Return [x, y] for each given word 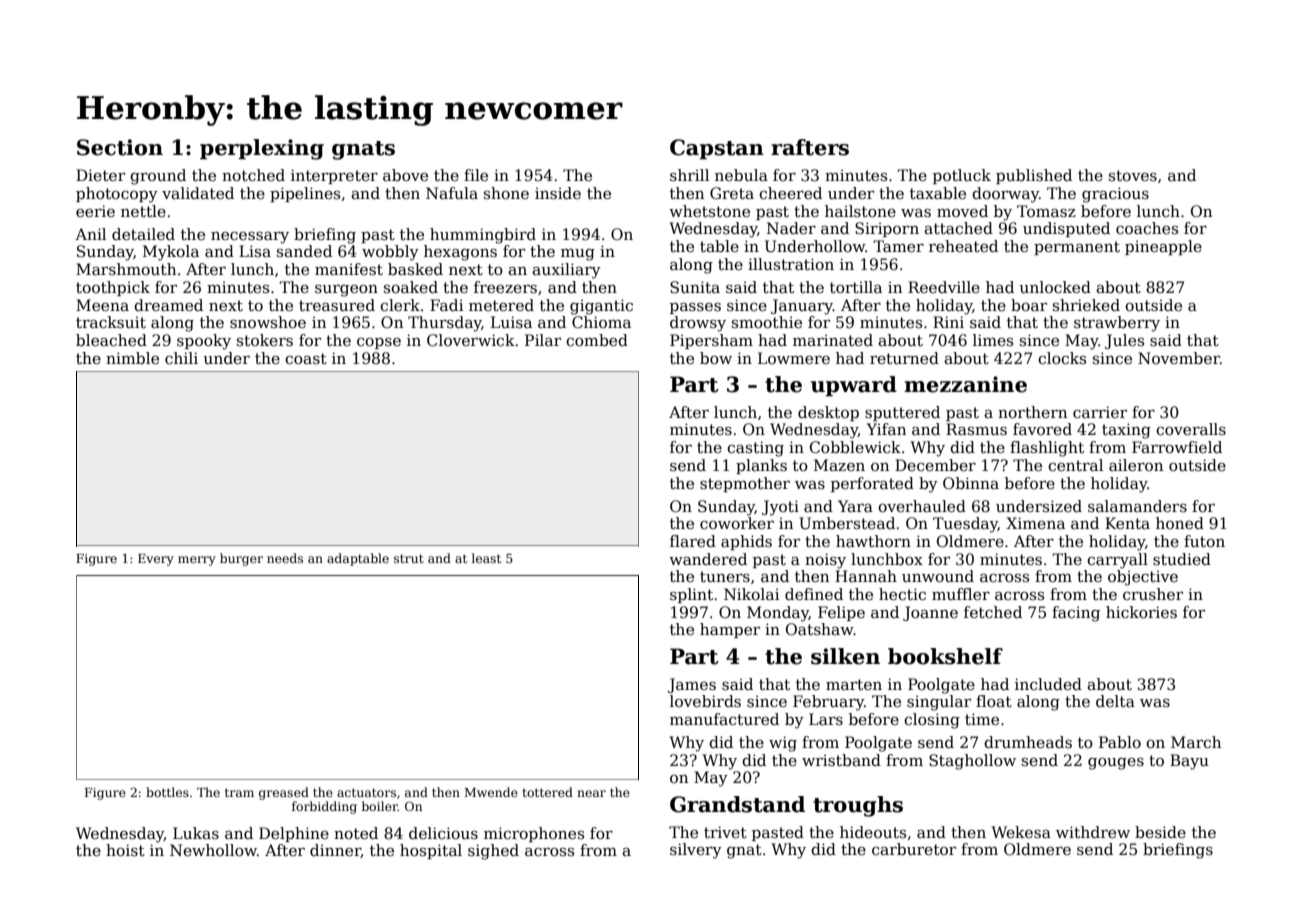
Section [120, 147]
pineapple [1163, 247]
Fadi [447, 305]
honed [1180, 523]
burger [241, 559]
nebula [741, 175]
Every [156, 560]
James [692, 685]
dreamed [168, 305]
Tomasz [1046, 211]
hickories [1141, 612]
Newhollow [213, 850]
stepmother [745, 484]
